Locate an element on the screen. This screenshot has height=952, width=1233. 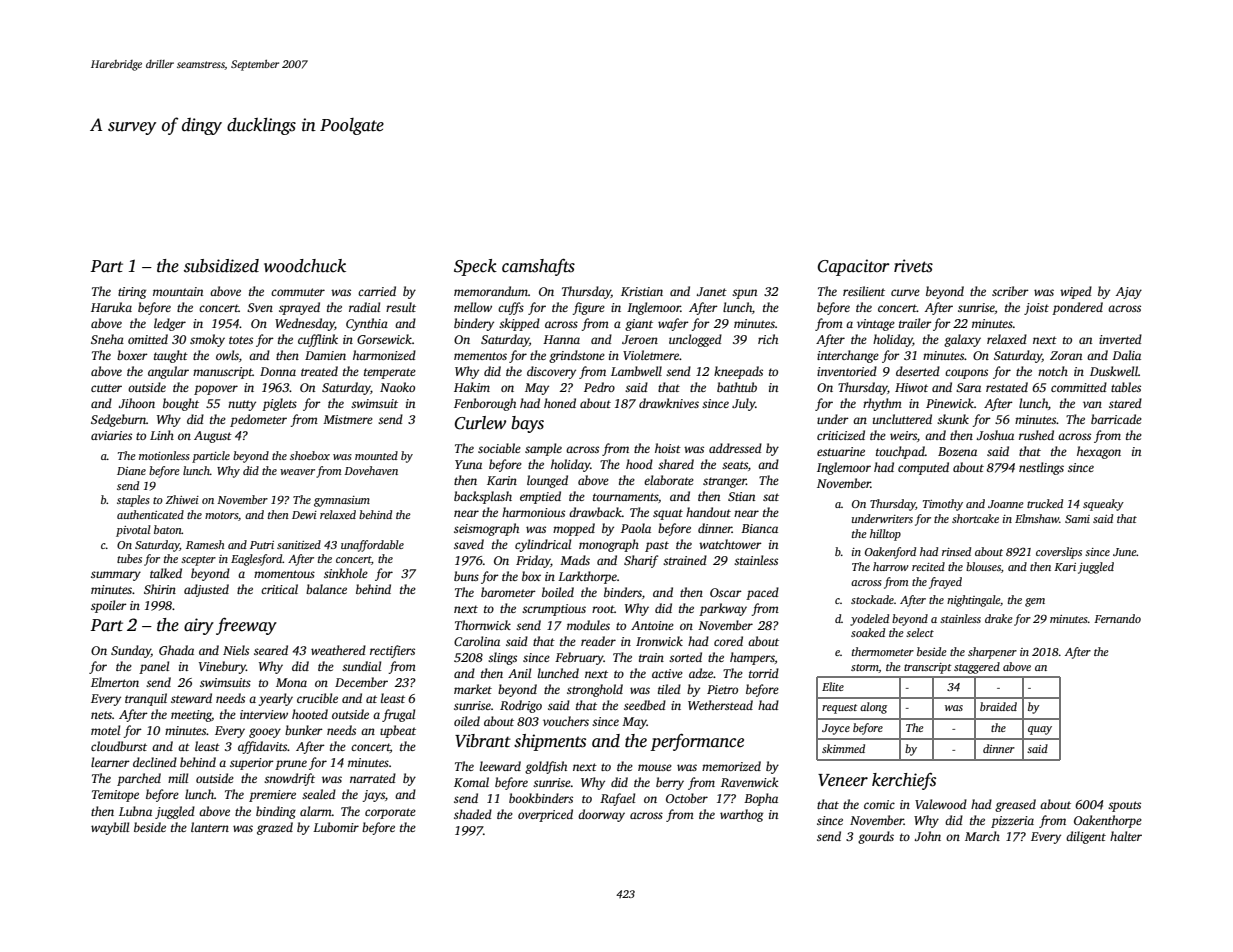
Rafael is located at coordinates (617, 799).
